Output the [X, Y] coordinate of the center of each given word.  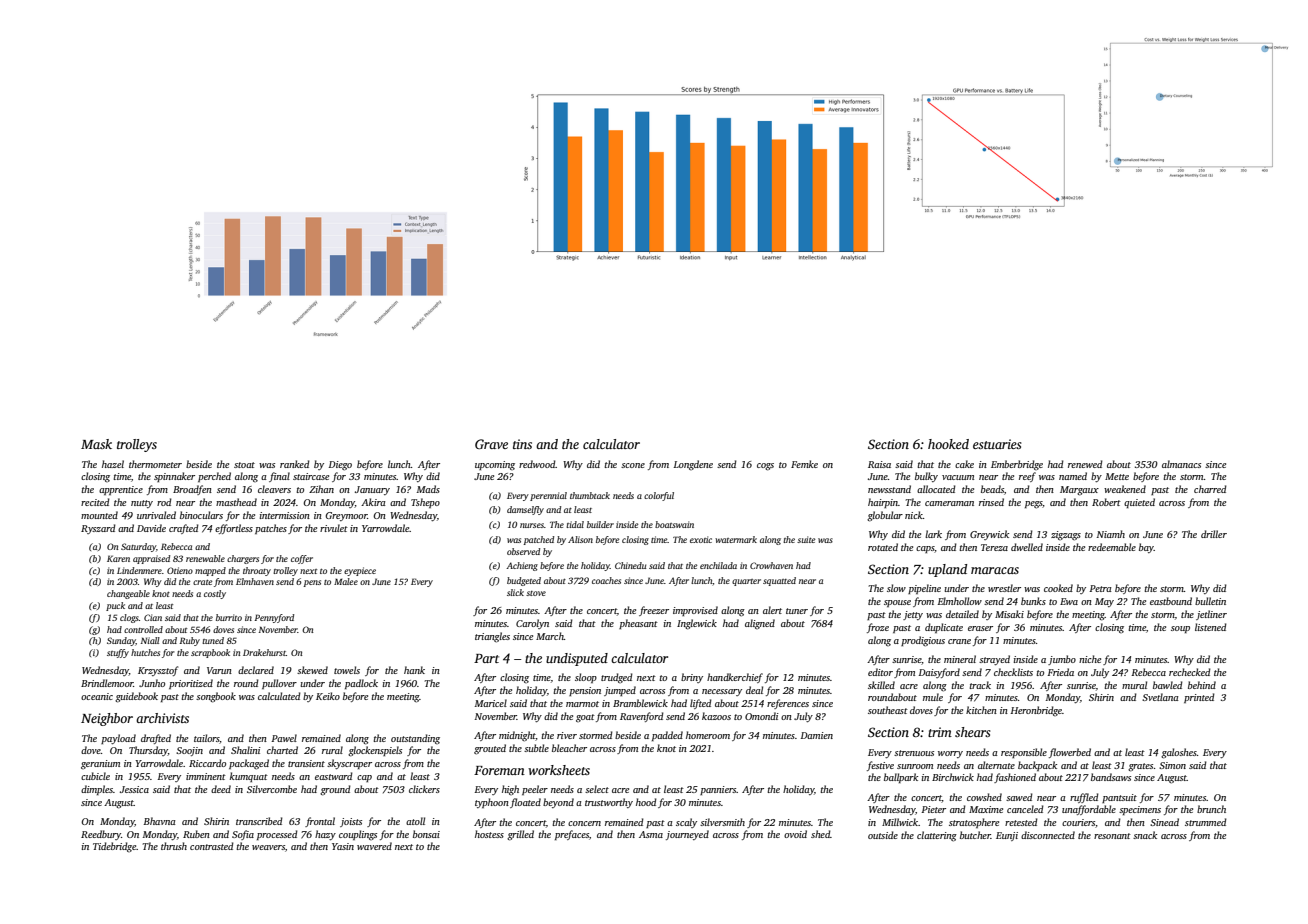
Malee [346, 581]
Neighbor [107, 719]
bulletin [1210, 601]
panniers [718, 790]
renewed [1085, 464]
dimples [97, 790]
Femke [804, 464]
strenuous [914, 753]
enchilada [718, 565]
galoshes [1179, 753]
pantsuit [1119, 798]
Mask [96, 444]
